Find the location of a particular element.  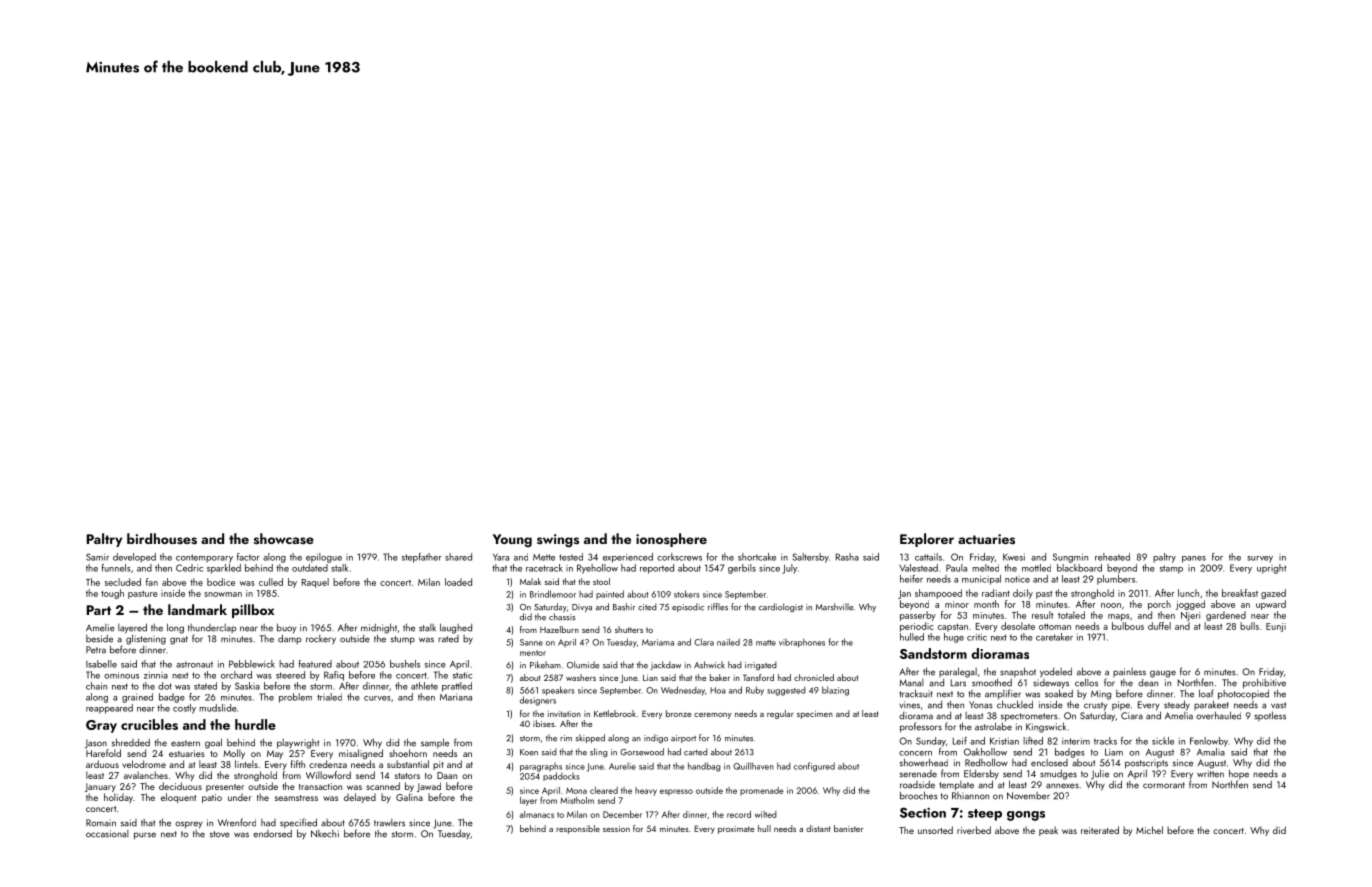

invitation is located at coordinates (564, 714).
